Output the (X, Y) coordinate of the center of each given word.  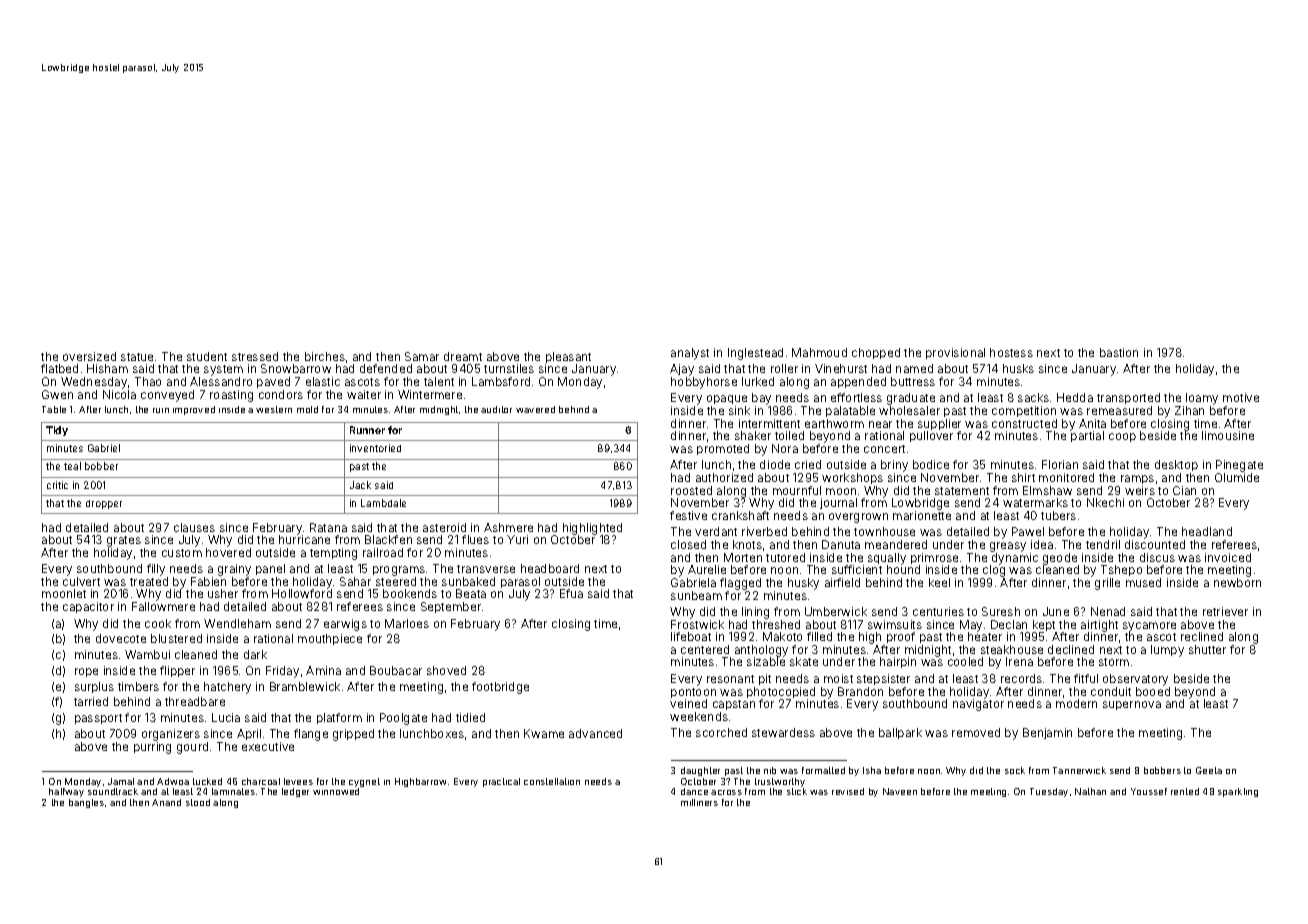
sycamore (1149, 627)
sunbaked (468, 581)
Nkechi (1105, 502)
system (223, 370)
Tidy (57, 431)
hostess (1011, 352)
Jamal (121, 781)
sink (739, 410)
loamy (1202, 399)
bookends (410, 593)
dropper (104, 504)
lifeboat (691, 636)
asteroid (444, 527)
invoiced (1228, 557)
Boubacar (396, 670)
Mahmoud (819, 352)
